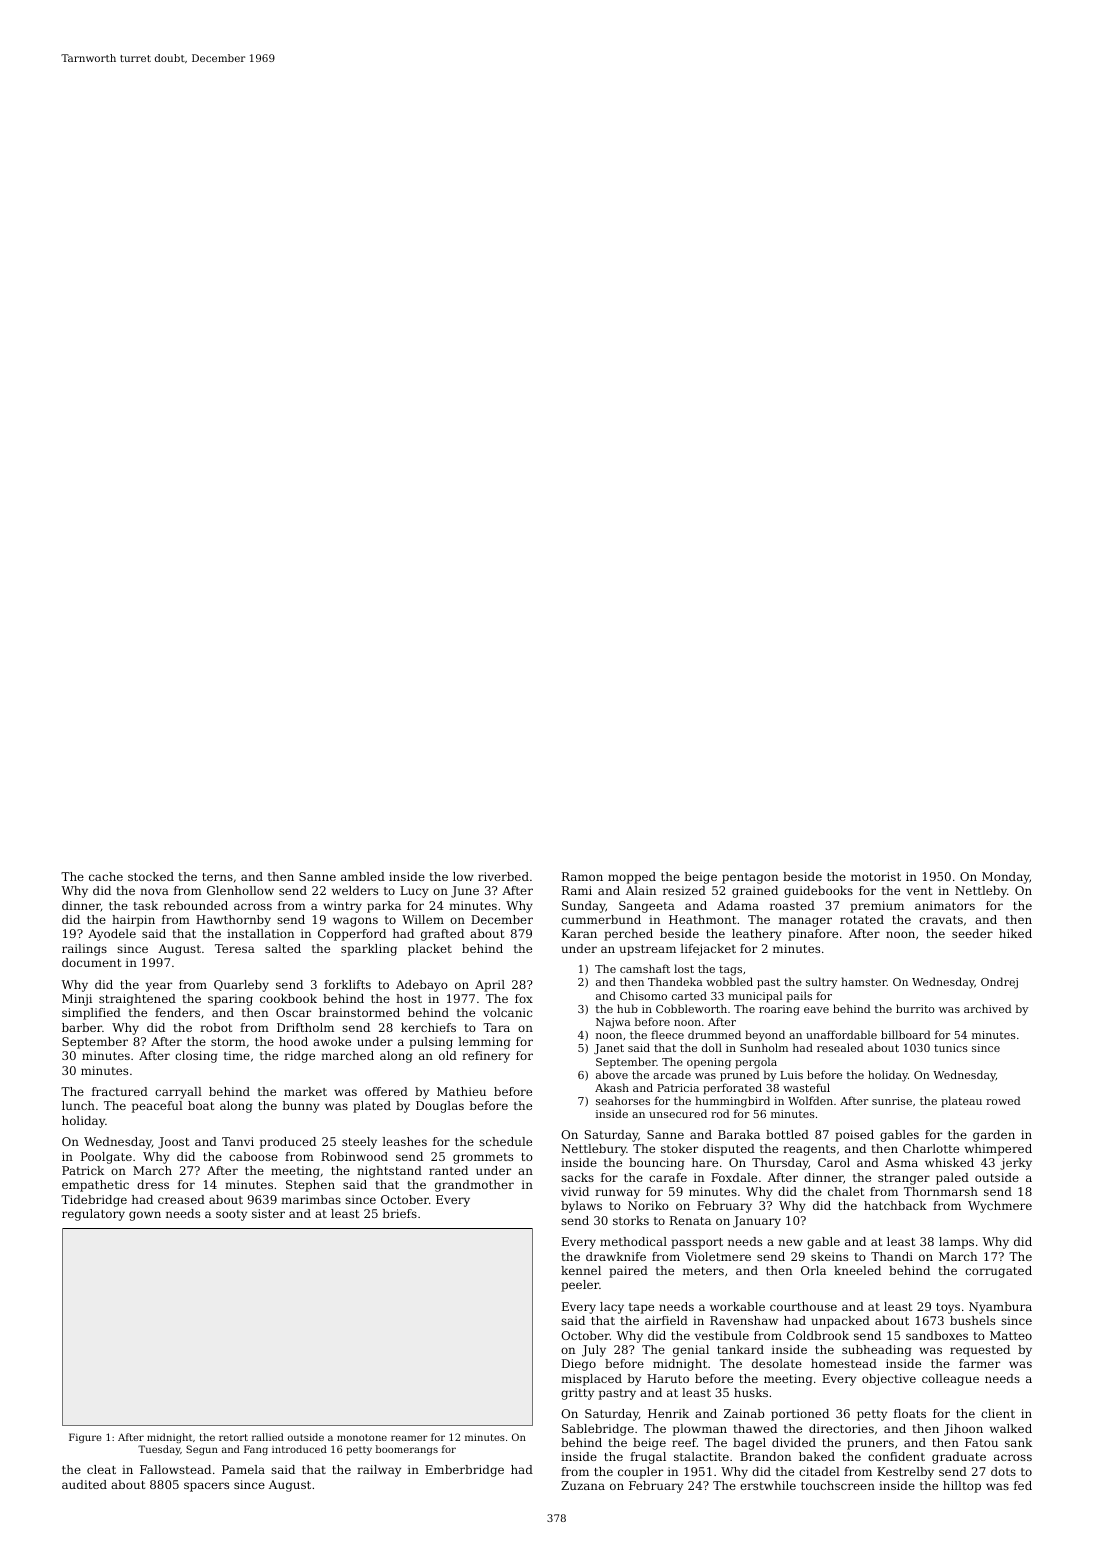 The image size is (1094, 1548). I want to click on retort, so click(233, 1437).
